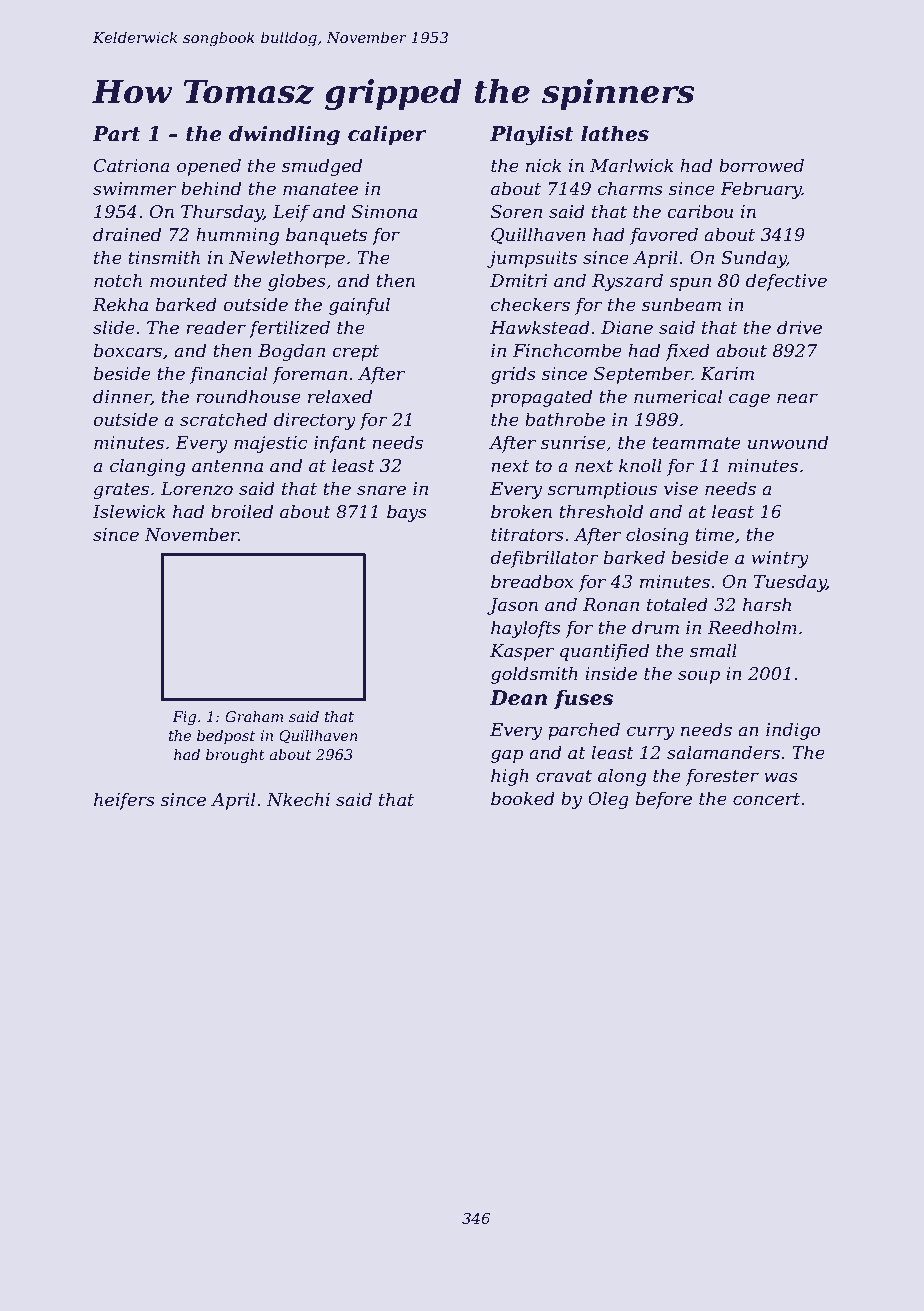  Describe the element at coordinates (752, 627) in the image. I see `Reedholm` at that location.
